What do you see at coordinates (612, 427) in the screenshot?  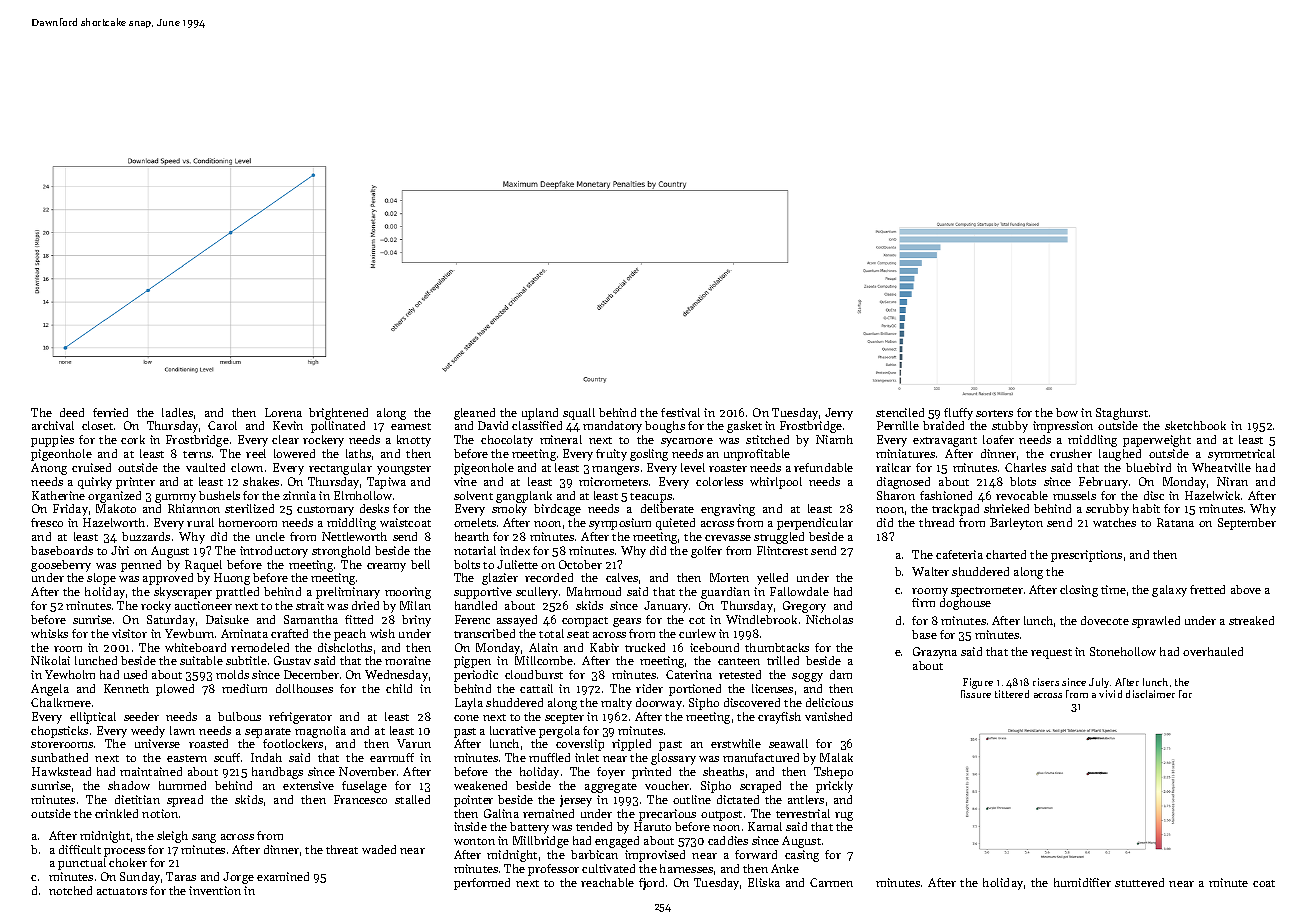 I see `mandatory` at bounding box center [612, 427].
